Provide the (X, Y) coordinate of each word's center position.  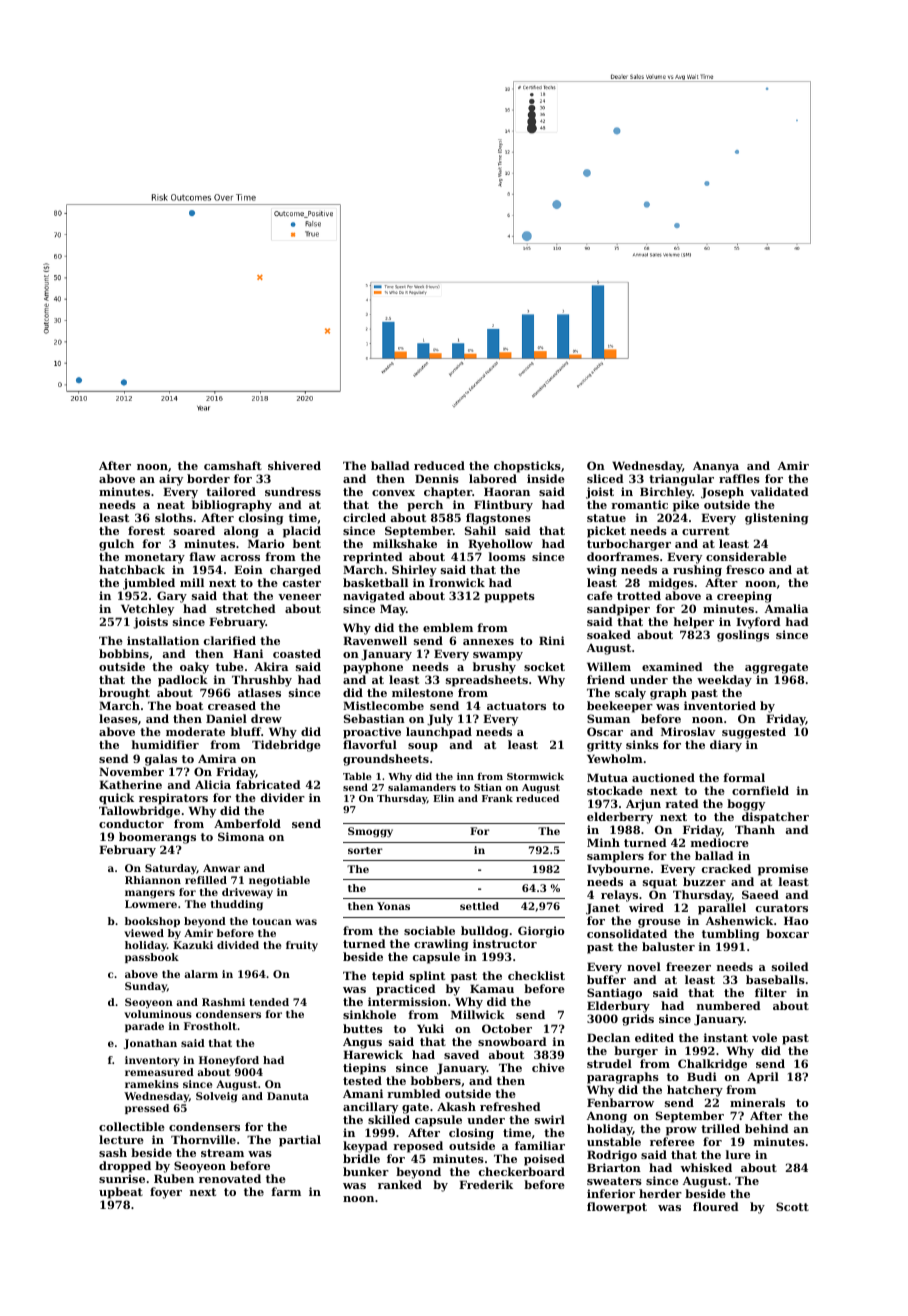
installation (163, 640)
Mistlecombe (383, 705)
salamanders (422, 787)
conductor (131, 823)
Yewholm (615, 758)
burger (636, 1052)
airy (171, 480)
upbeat (121, 1193)
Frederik (486, 1184)
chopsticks (527, 467)
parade (144, 1027)
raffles (739, 478)
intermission (407, 1001)
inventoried (720, 705)
